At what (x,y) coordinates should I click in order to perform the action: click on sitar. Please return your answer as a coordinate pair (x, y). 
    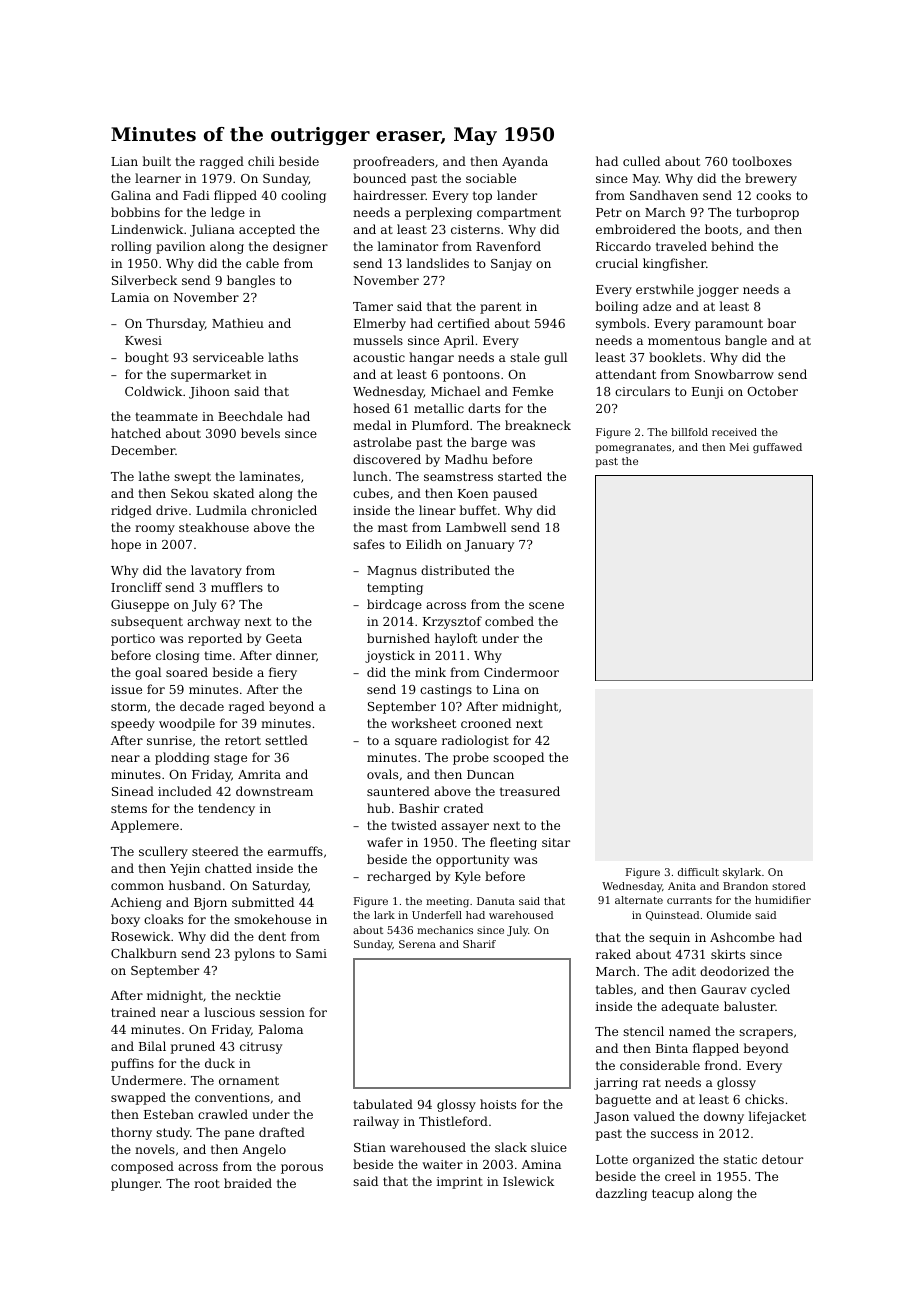
    Looking at the image, I should click on (556, 842).
